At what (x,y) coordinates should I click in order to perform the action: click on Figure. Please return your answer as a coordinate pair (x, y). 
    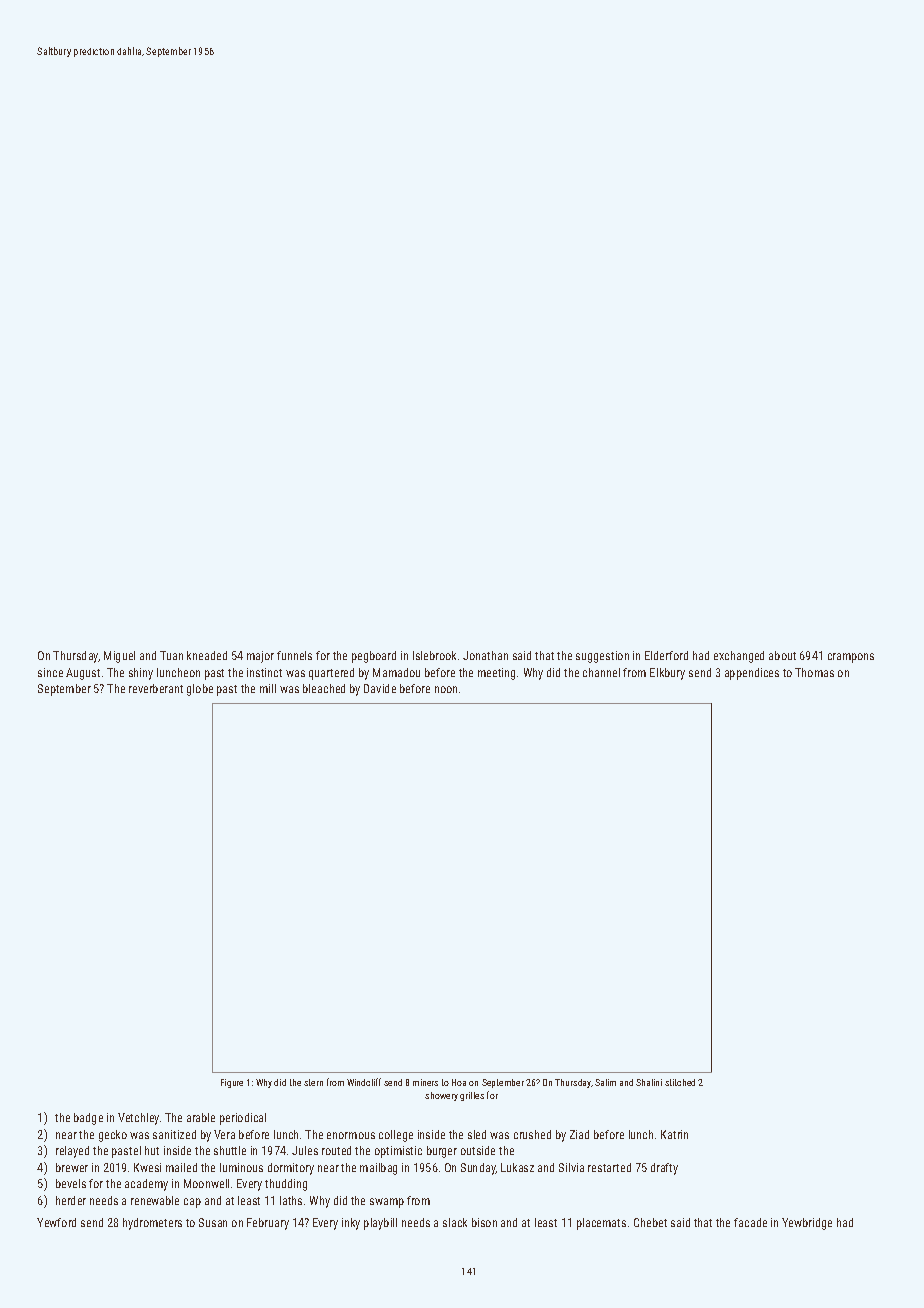
    Looking at the image, I should click on (232, 1083).
